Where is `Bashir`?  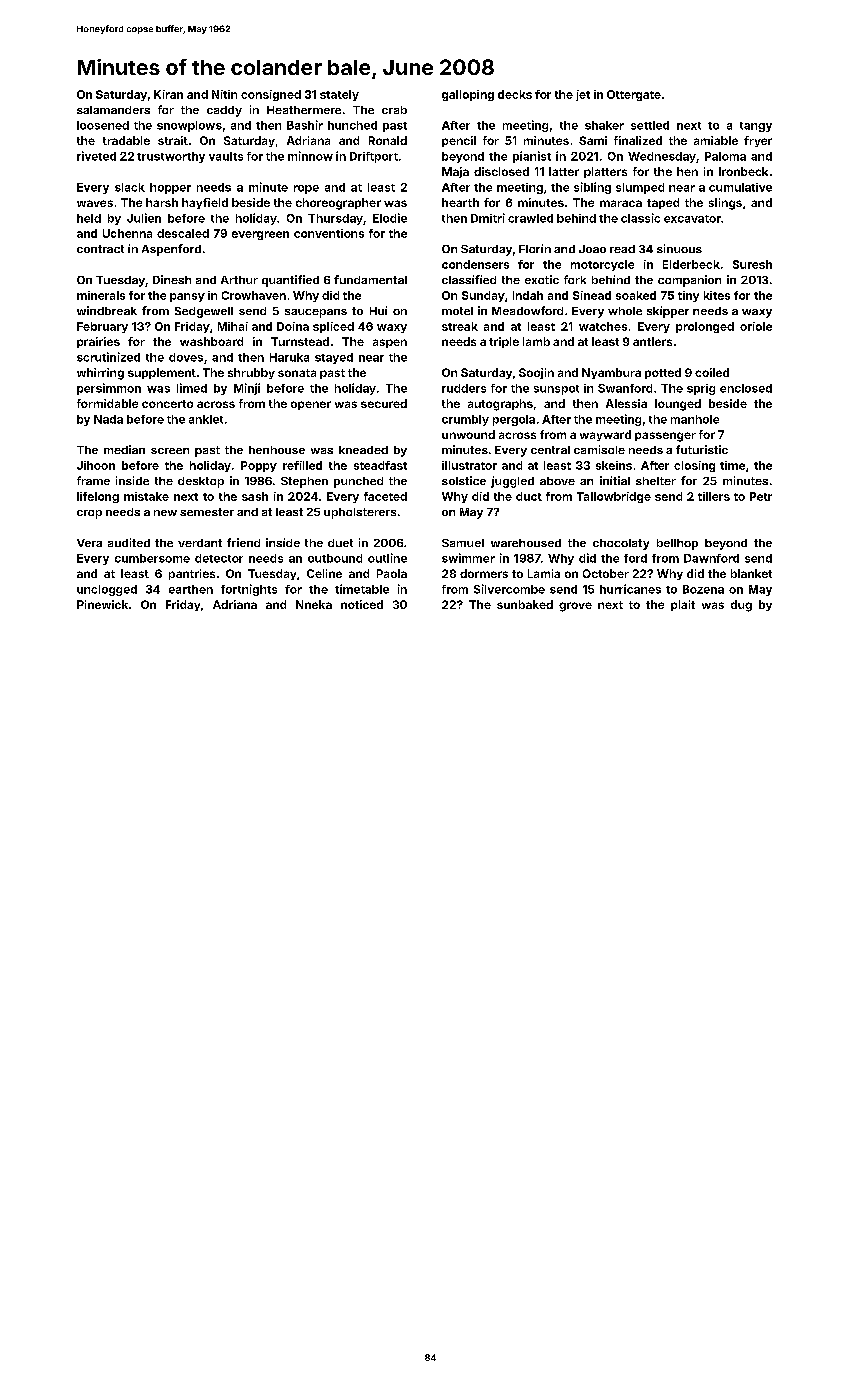
Bashir is located at coordinates (305, 125).
